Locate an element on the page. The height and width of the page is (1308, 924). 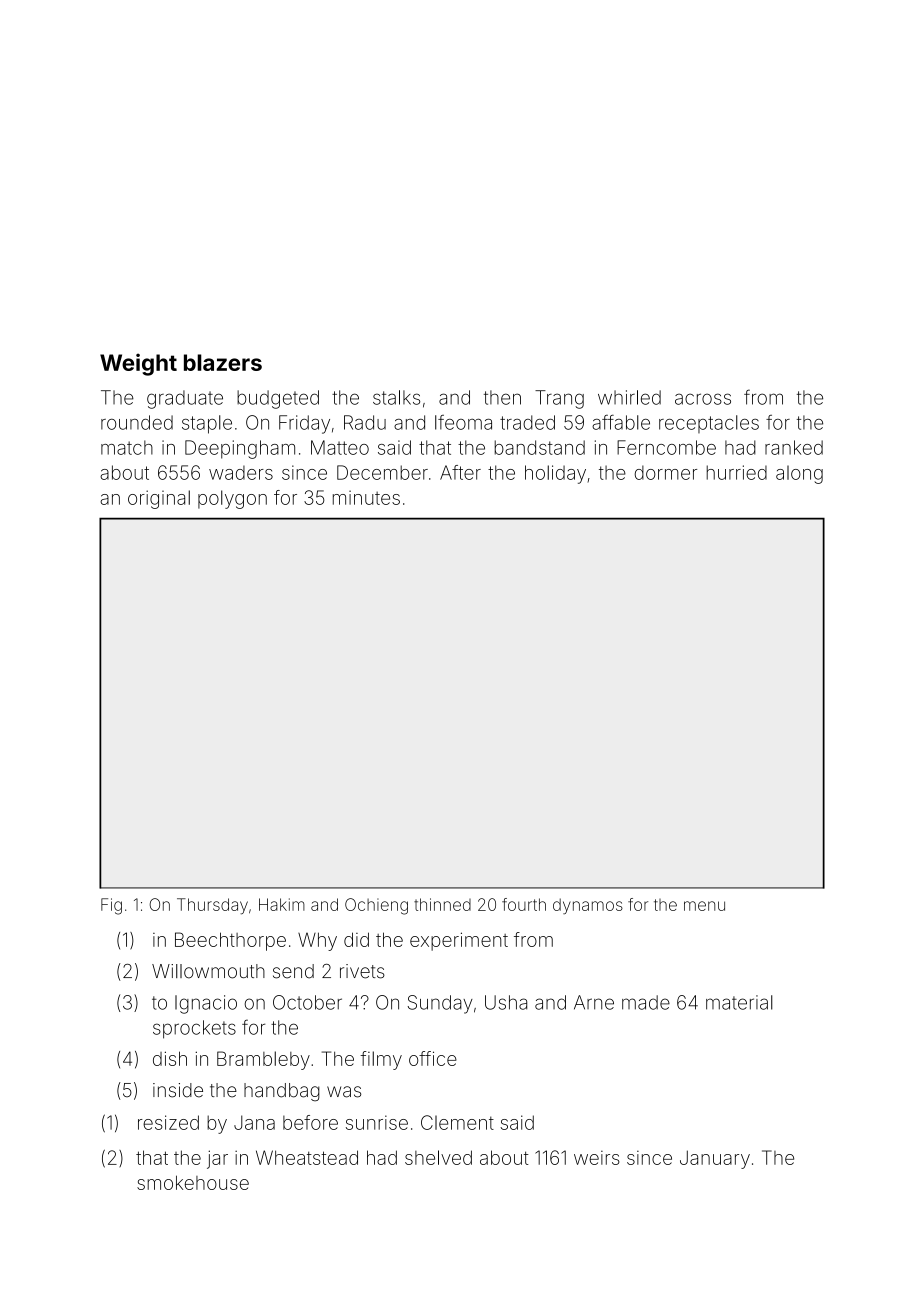
then is located at coordinates (502, 397).
